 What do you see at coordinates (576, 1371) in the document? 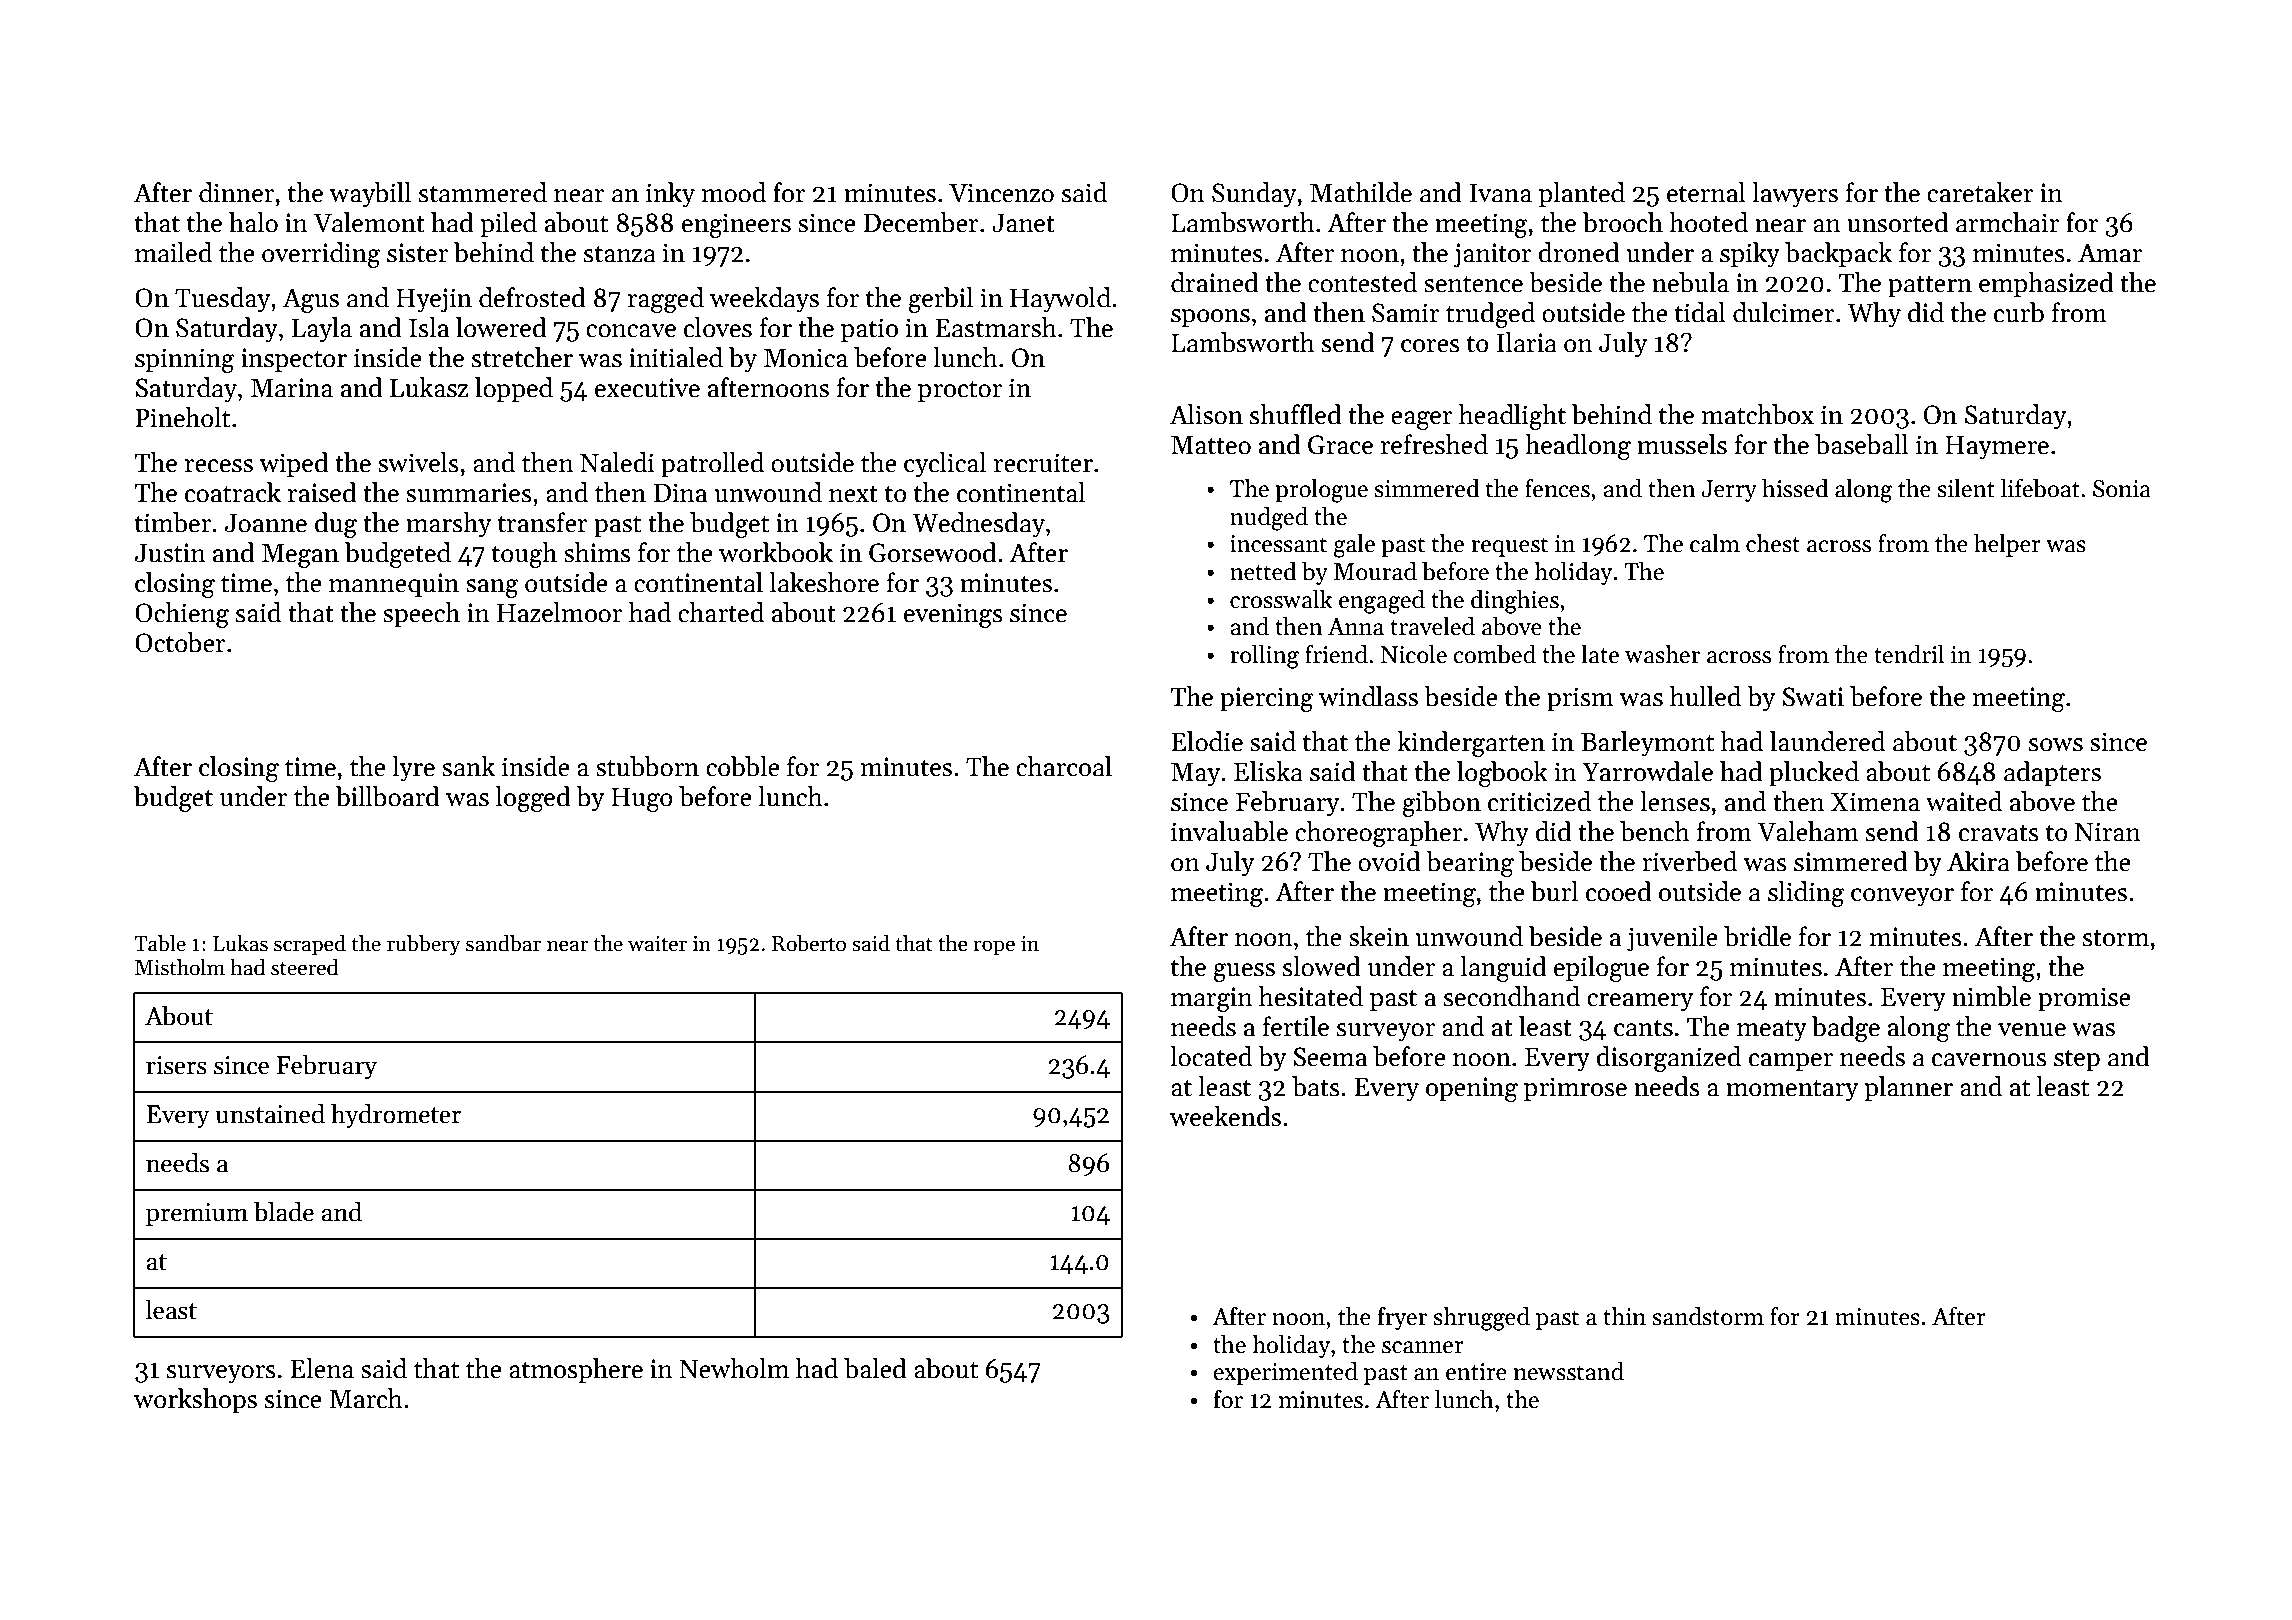
I see `atmosphere` at bounding box center [576, 1371].
